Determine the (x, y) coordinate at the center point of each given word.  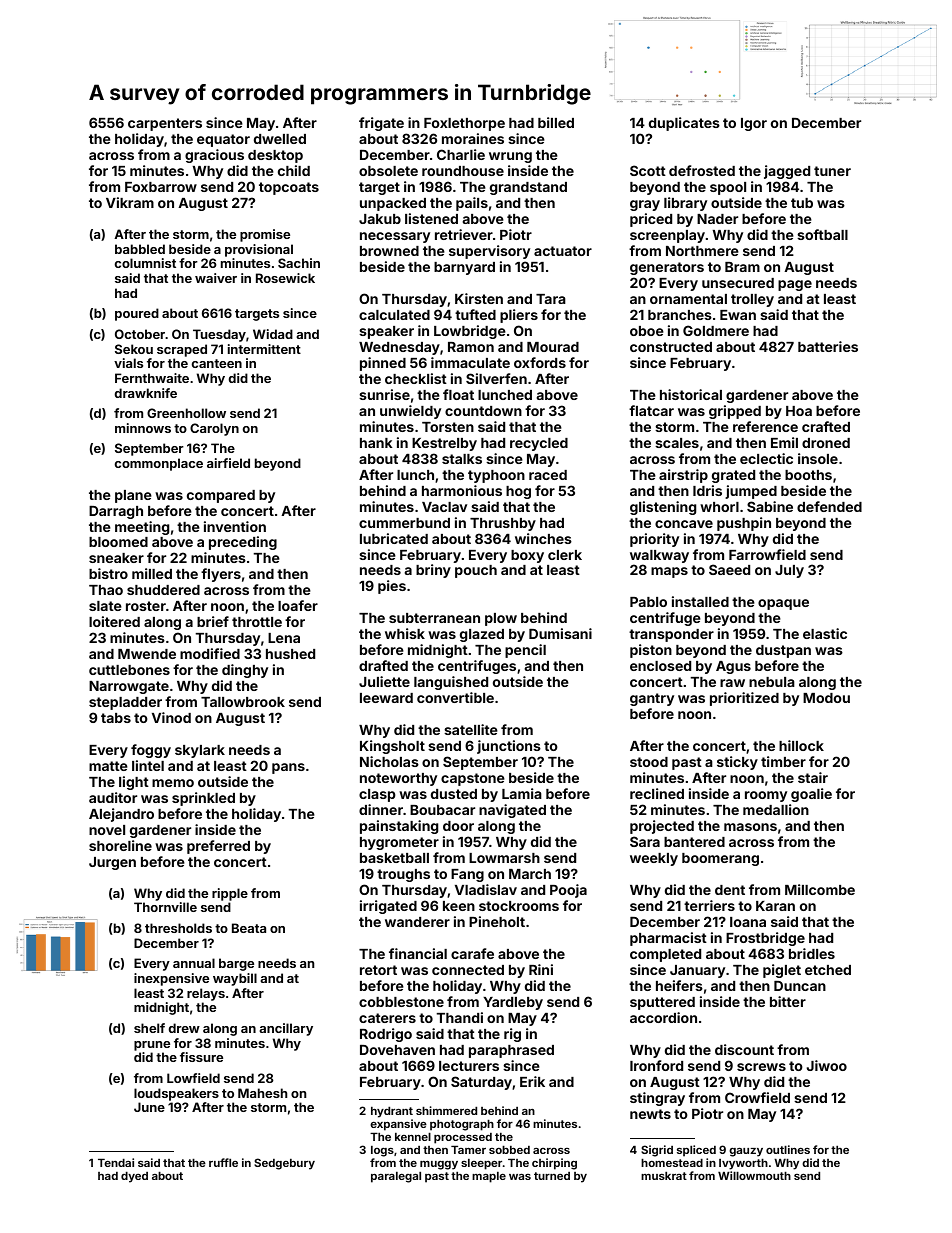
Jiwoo (827, 1065)
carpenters (165, 124)
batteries (828, 346)
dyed (134, 1177)
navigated (512, 811)
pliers (519, 316)
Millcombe (820, 889)
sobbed (509, 1149)
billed (556, 122)
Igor (754, 124)
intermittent (264, 349)
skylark (200, 751)
